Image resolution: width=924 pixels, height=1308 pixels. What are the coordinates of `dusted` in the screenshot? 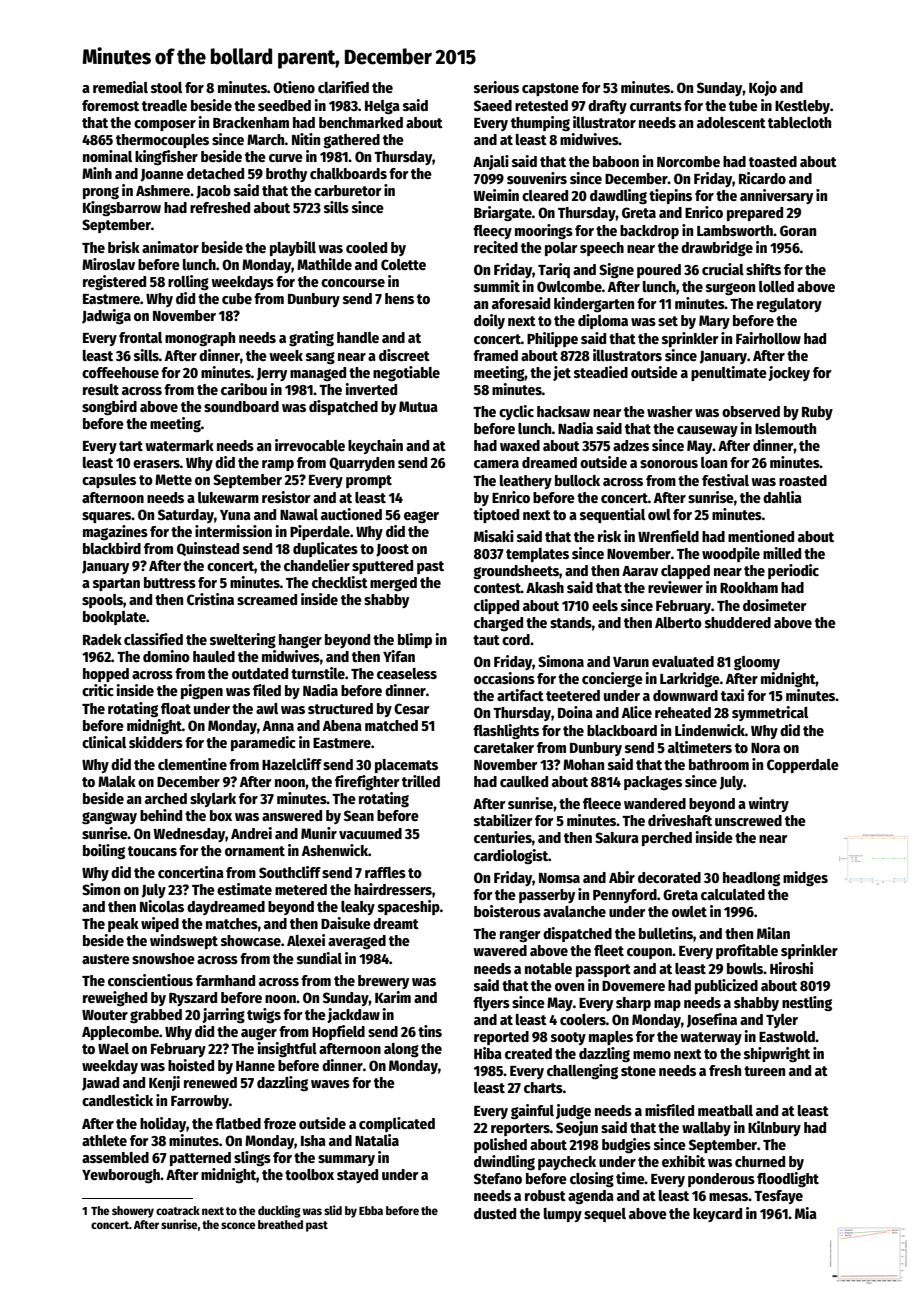 It's located at (495, 1213).
